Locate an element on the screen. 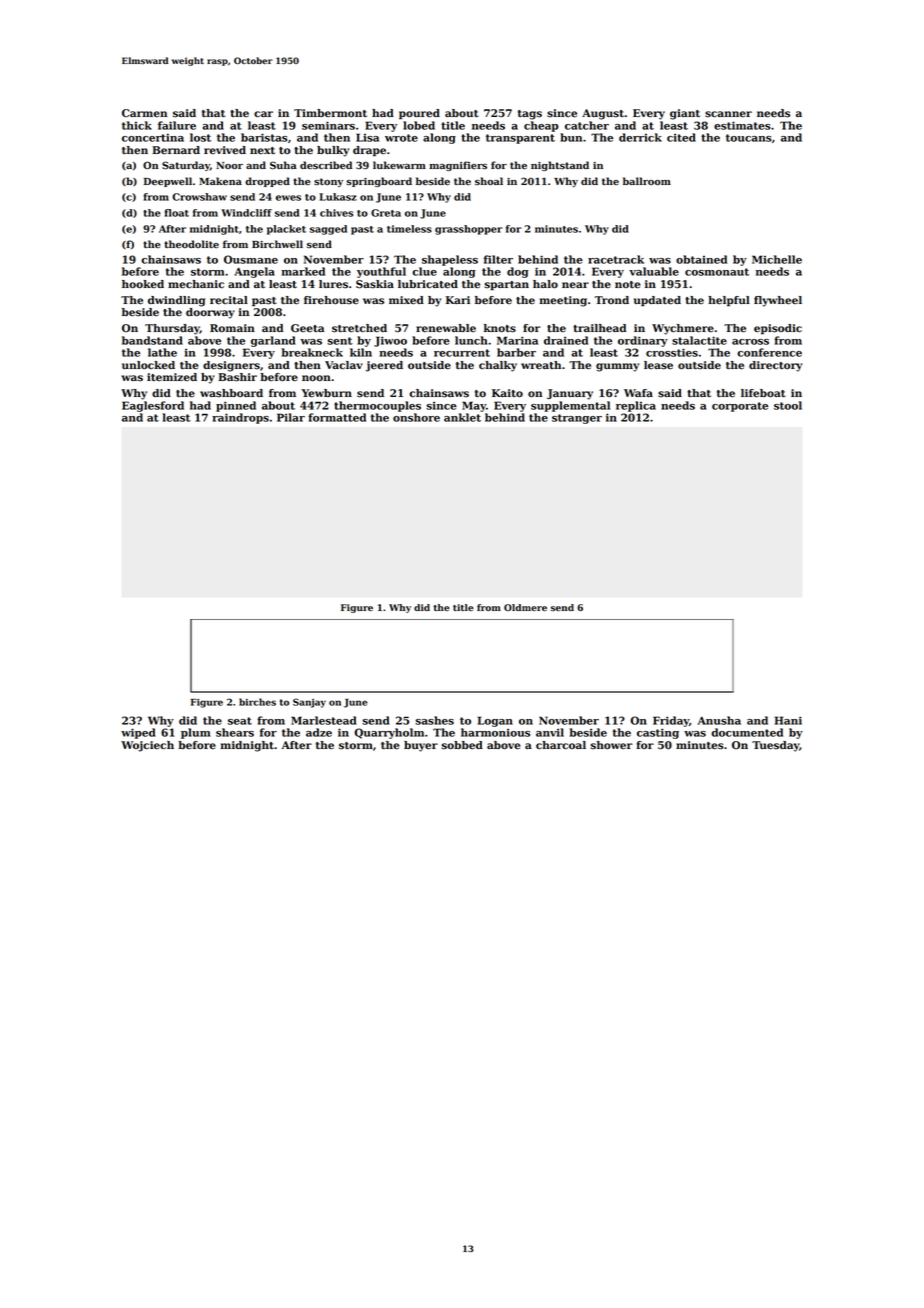 The width and height of the screenshot is (924, 1308). tags is located at coordinates (530, 115).
